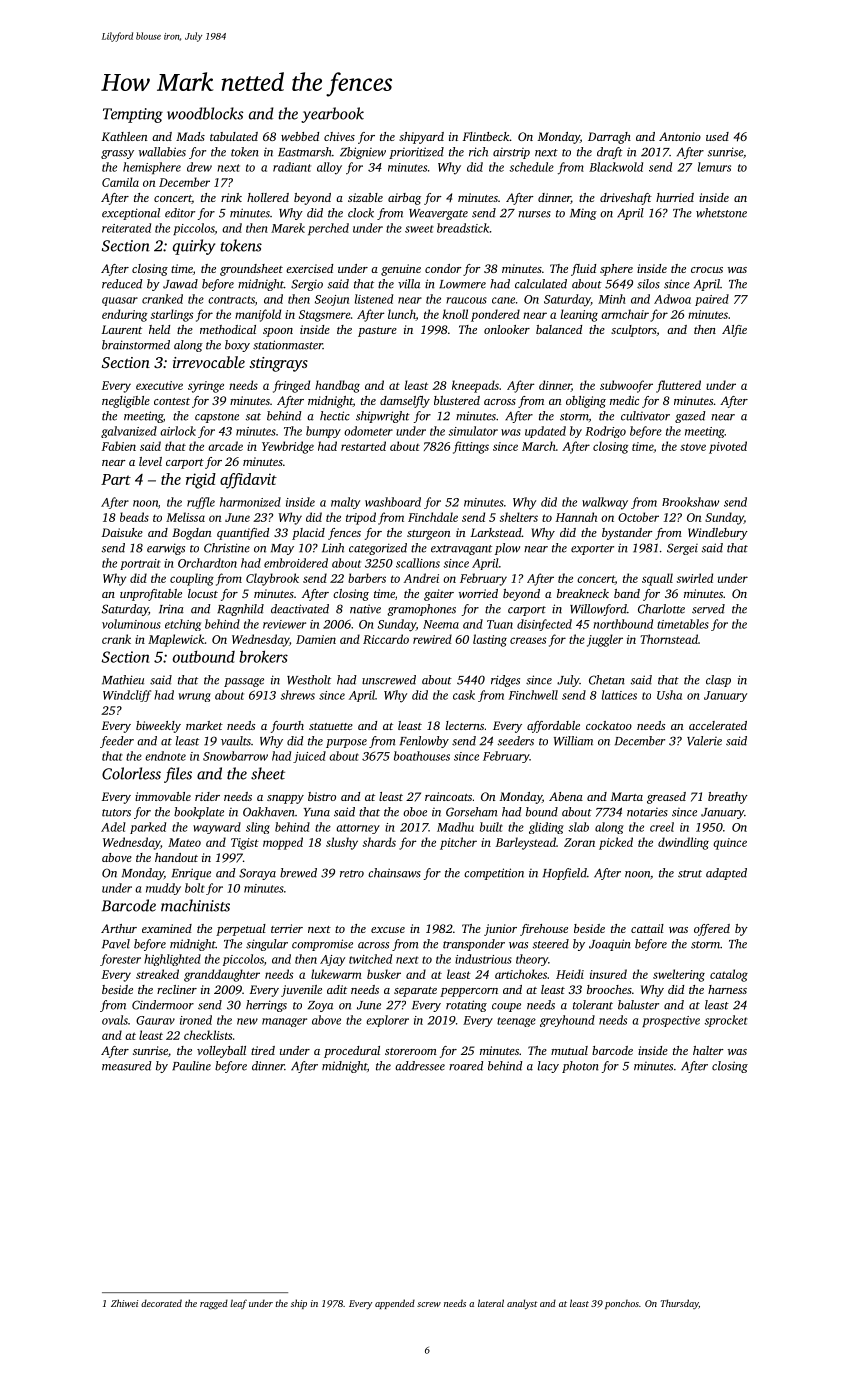 The height and width of the document is (1400, 849). Describe the element at coordinates (352, 1052) in the document. I see `procedural` at that location.
